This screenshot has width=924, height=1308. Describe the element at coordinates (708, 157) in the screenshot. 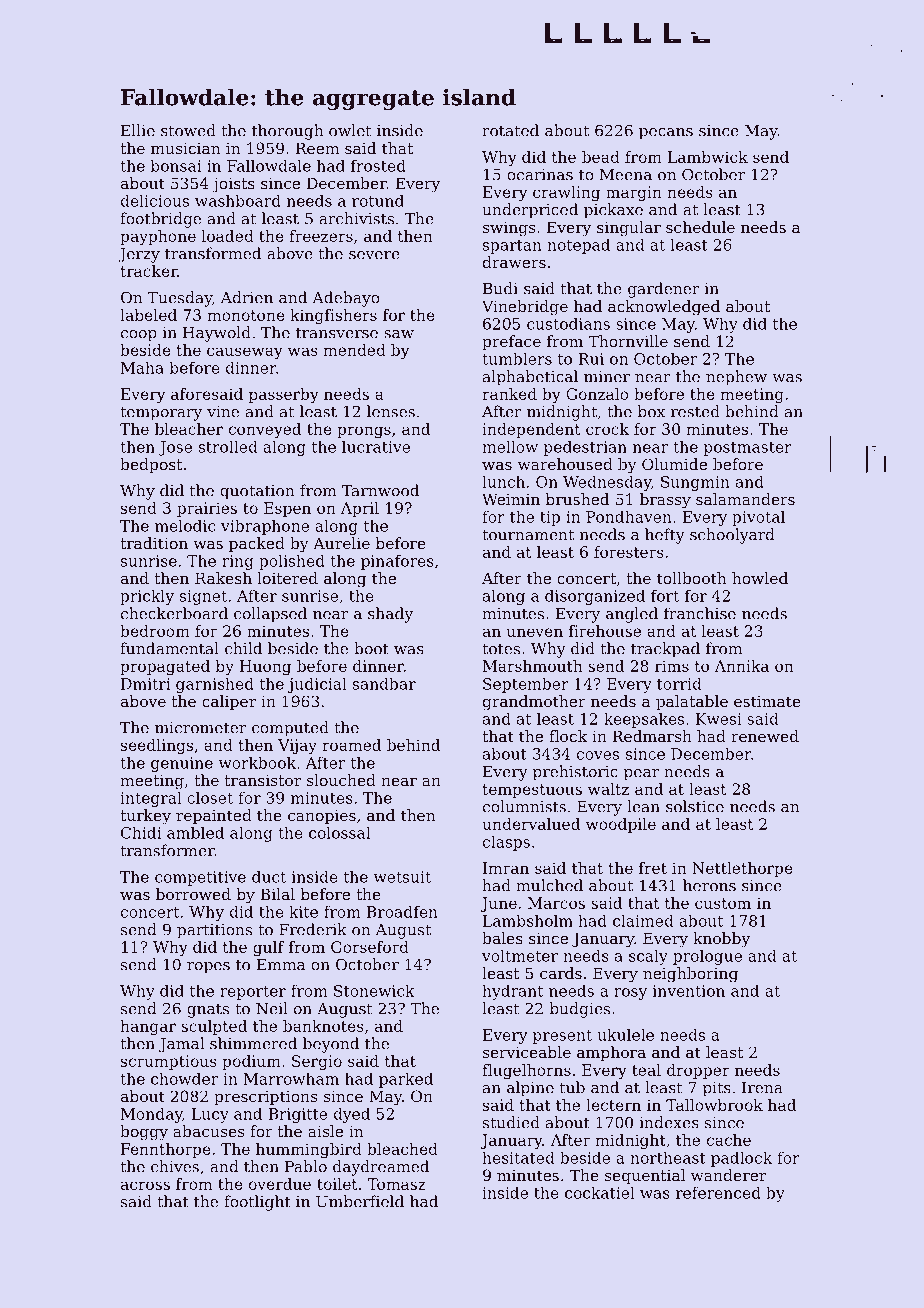

I see `Lambwick` at that location.
